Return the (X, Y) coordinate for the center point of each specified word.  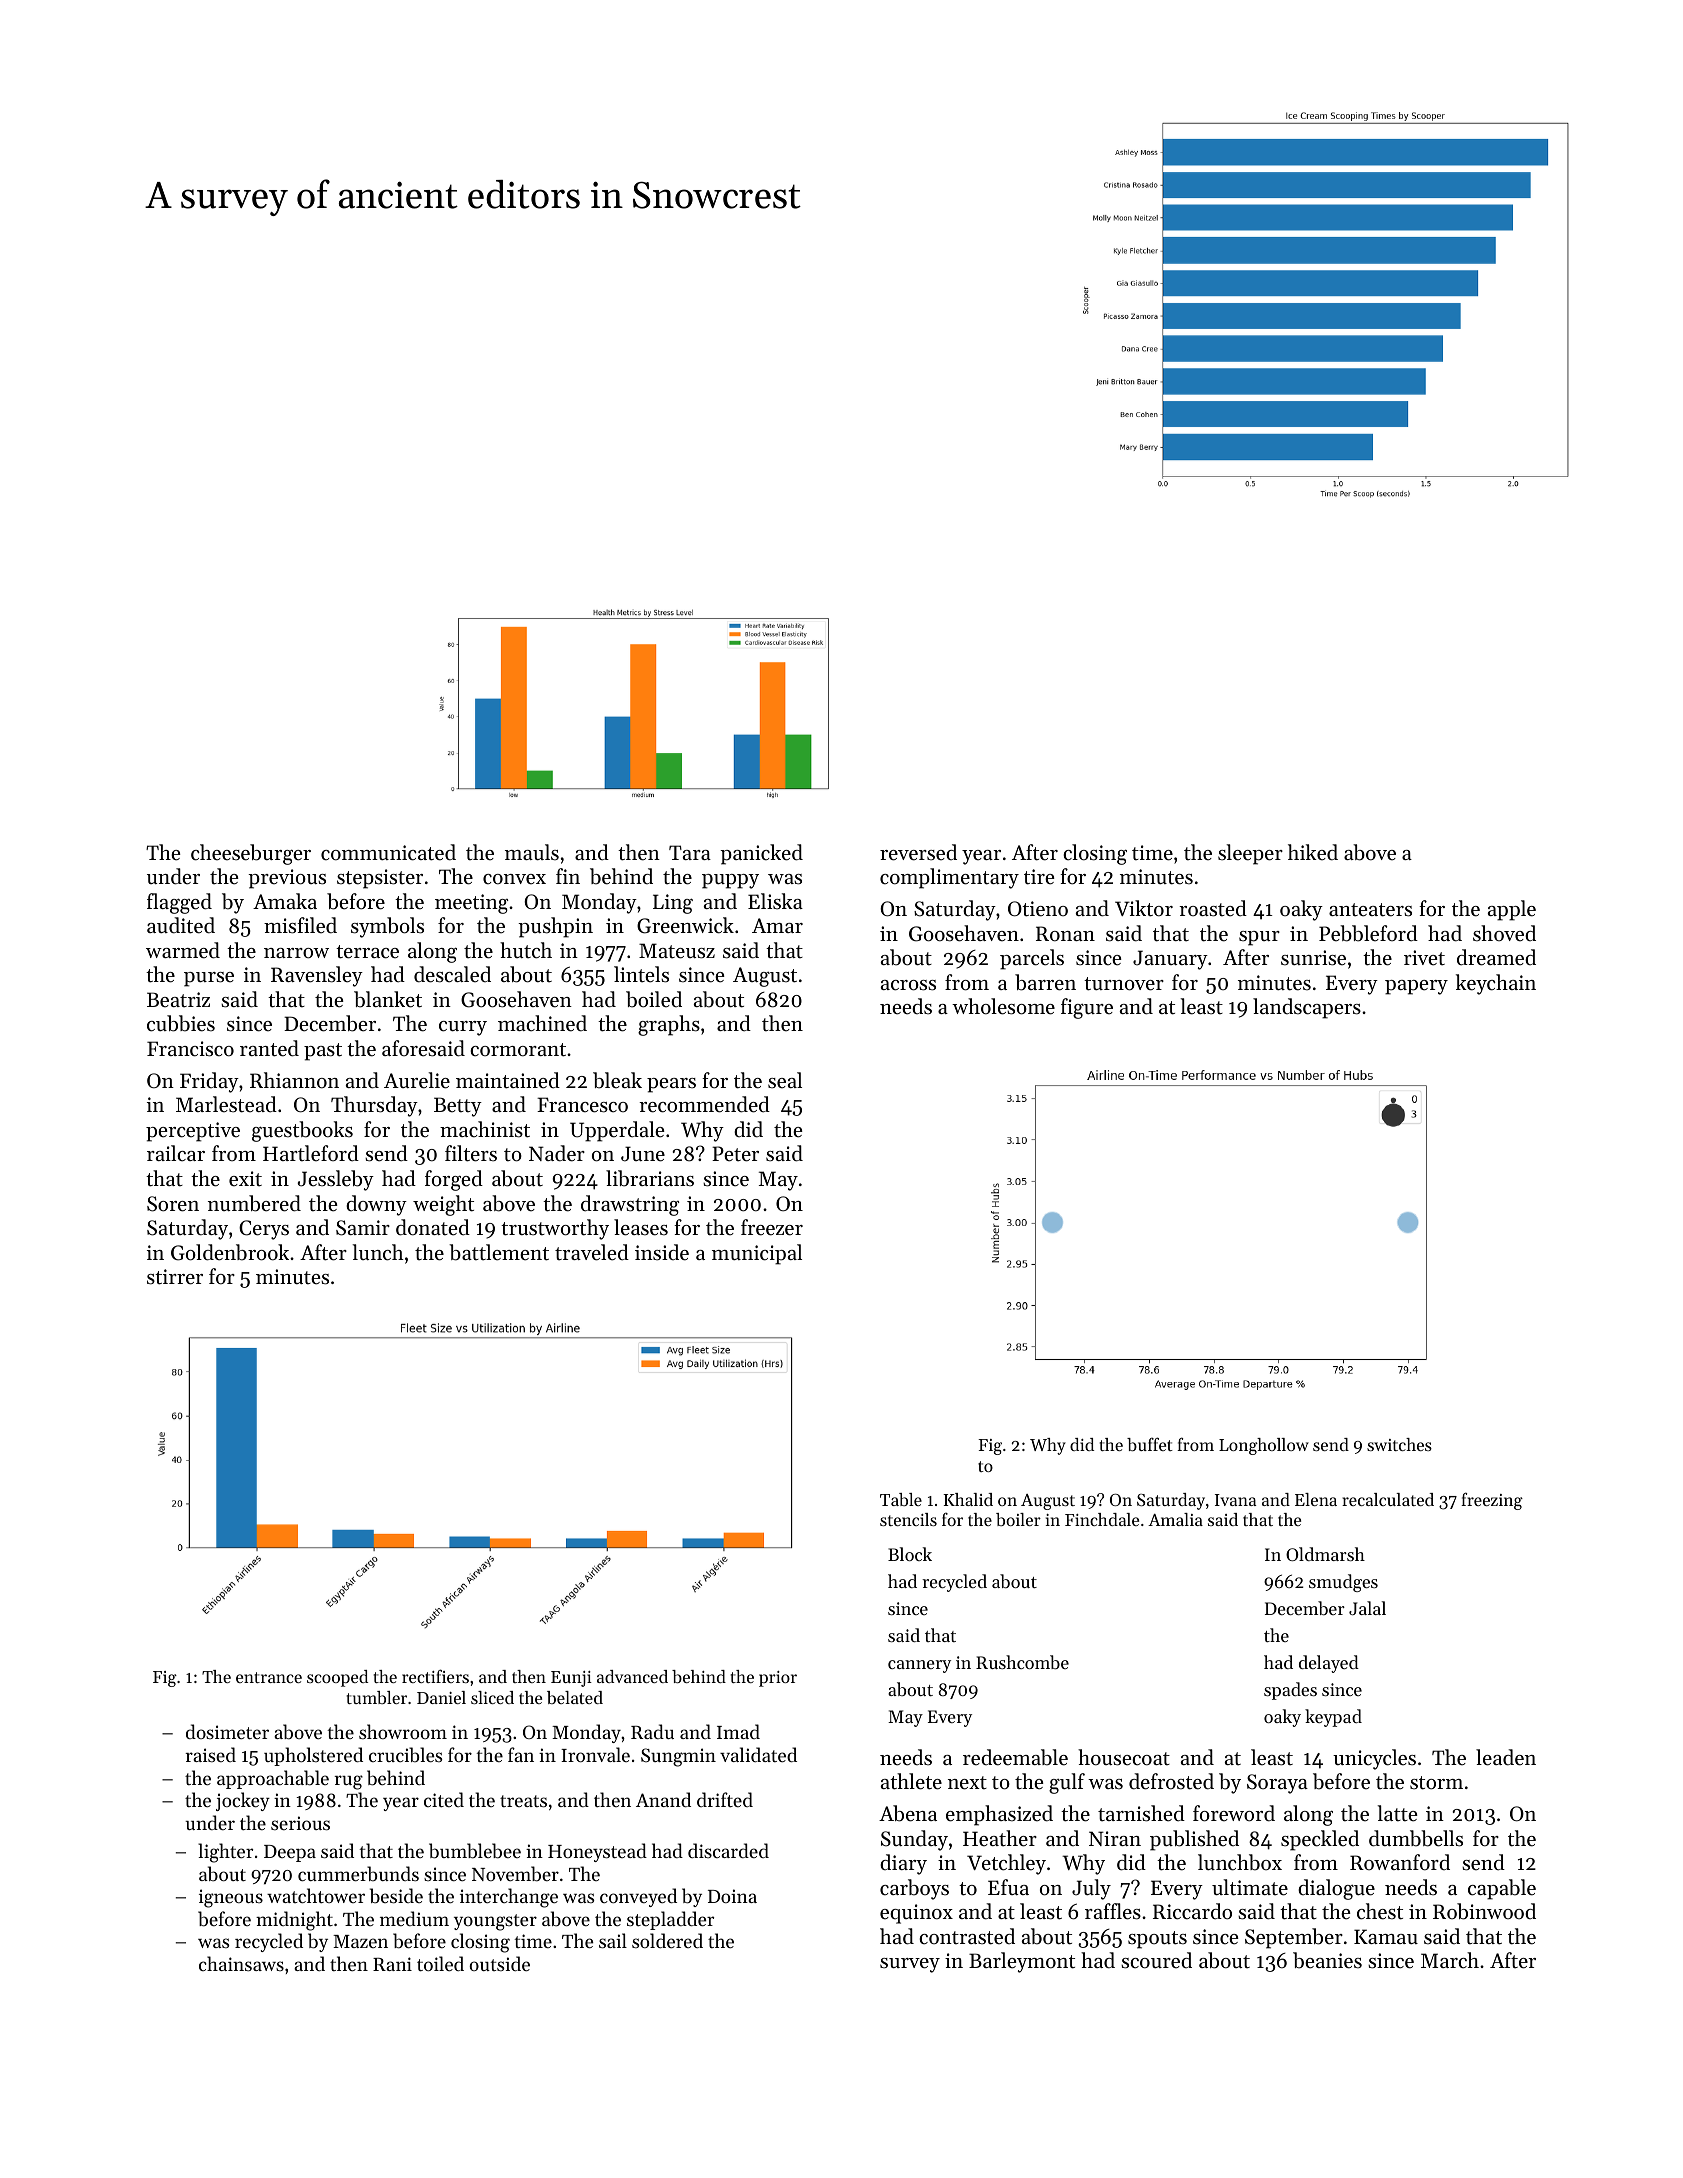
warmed (183, 950)
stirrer (175, 1277)
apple (1512, 910)
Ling (673, 904)
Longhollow (1264, 1446)
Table (901, 1499)
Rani (392, 1964)
